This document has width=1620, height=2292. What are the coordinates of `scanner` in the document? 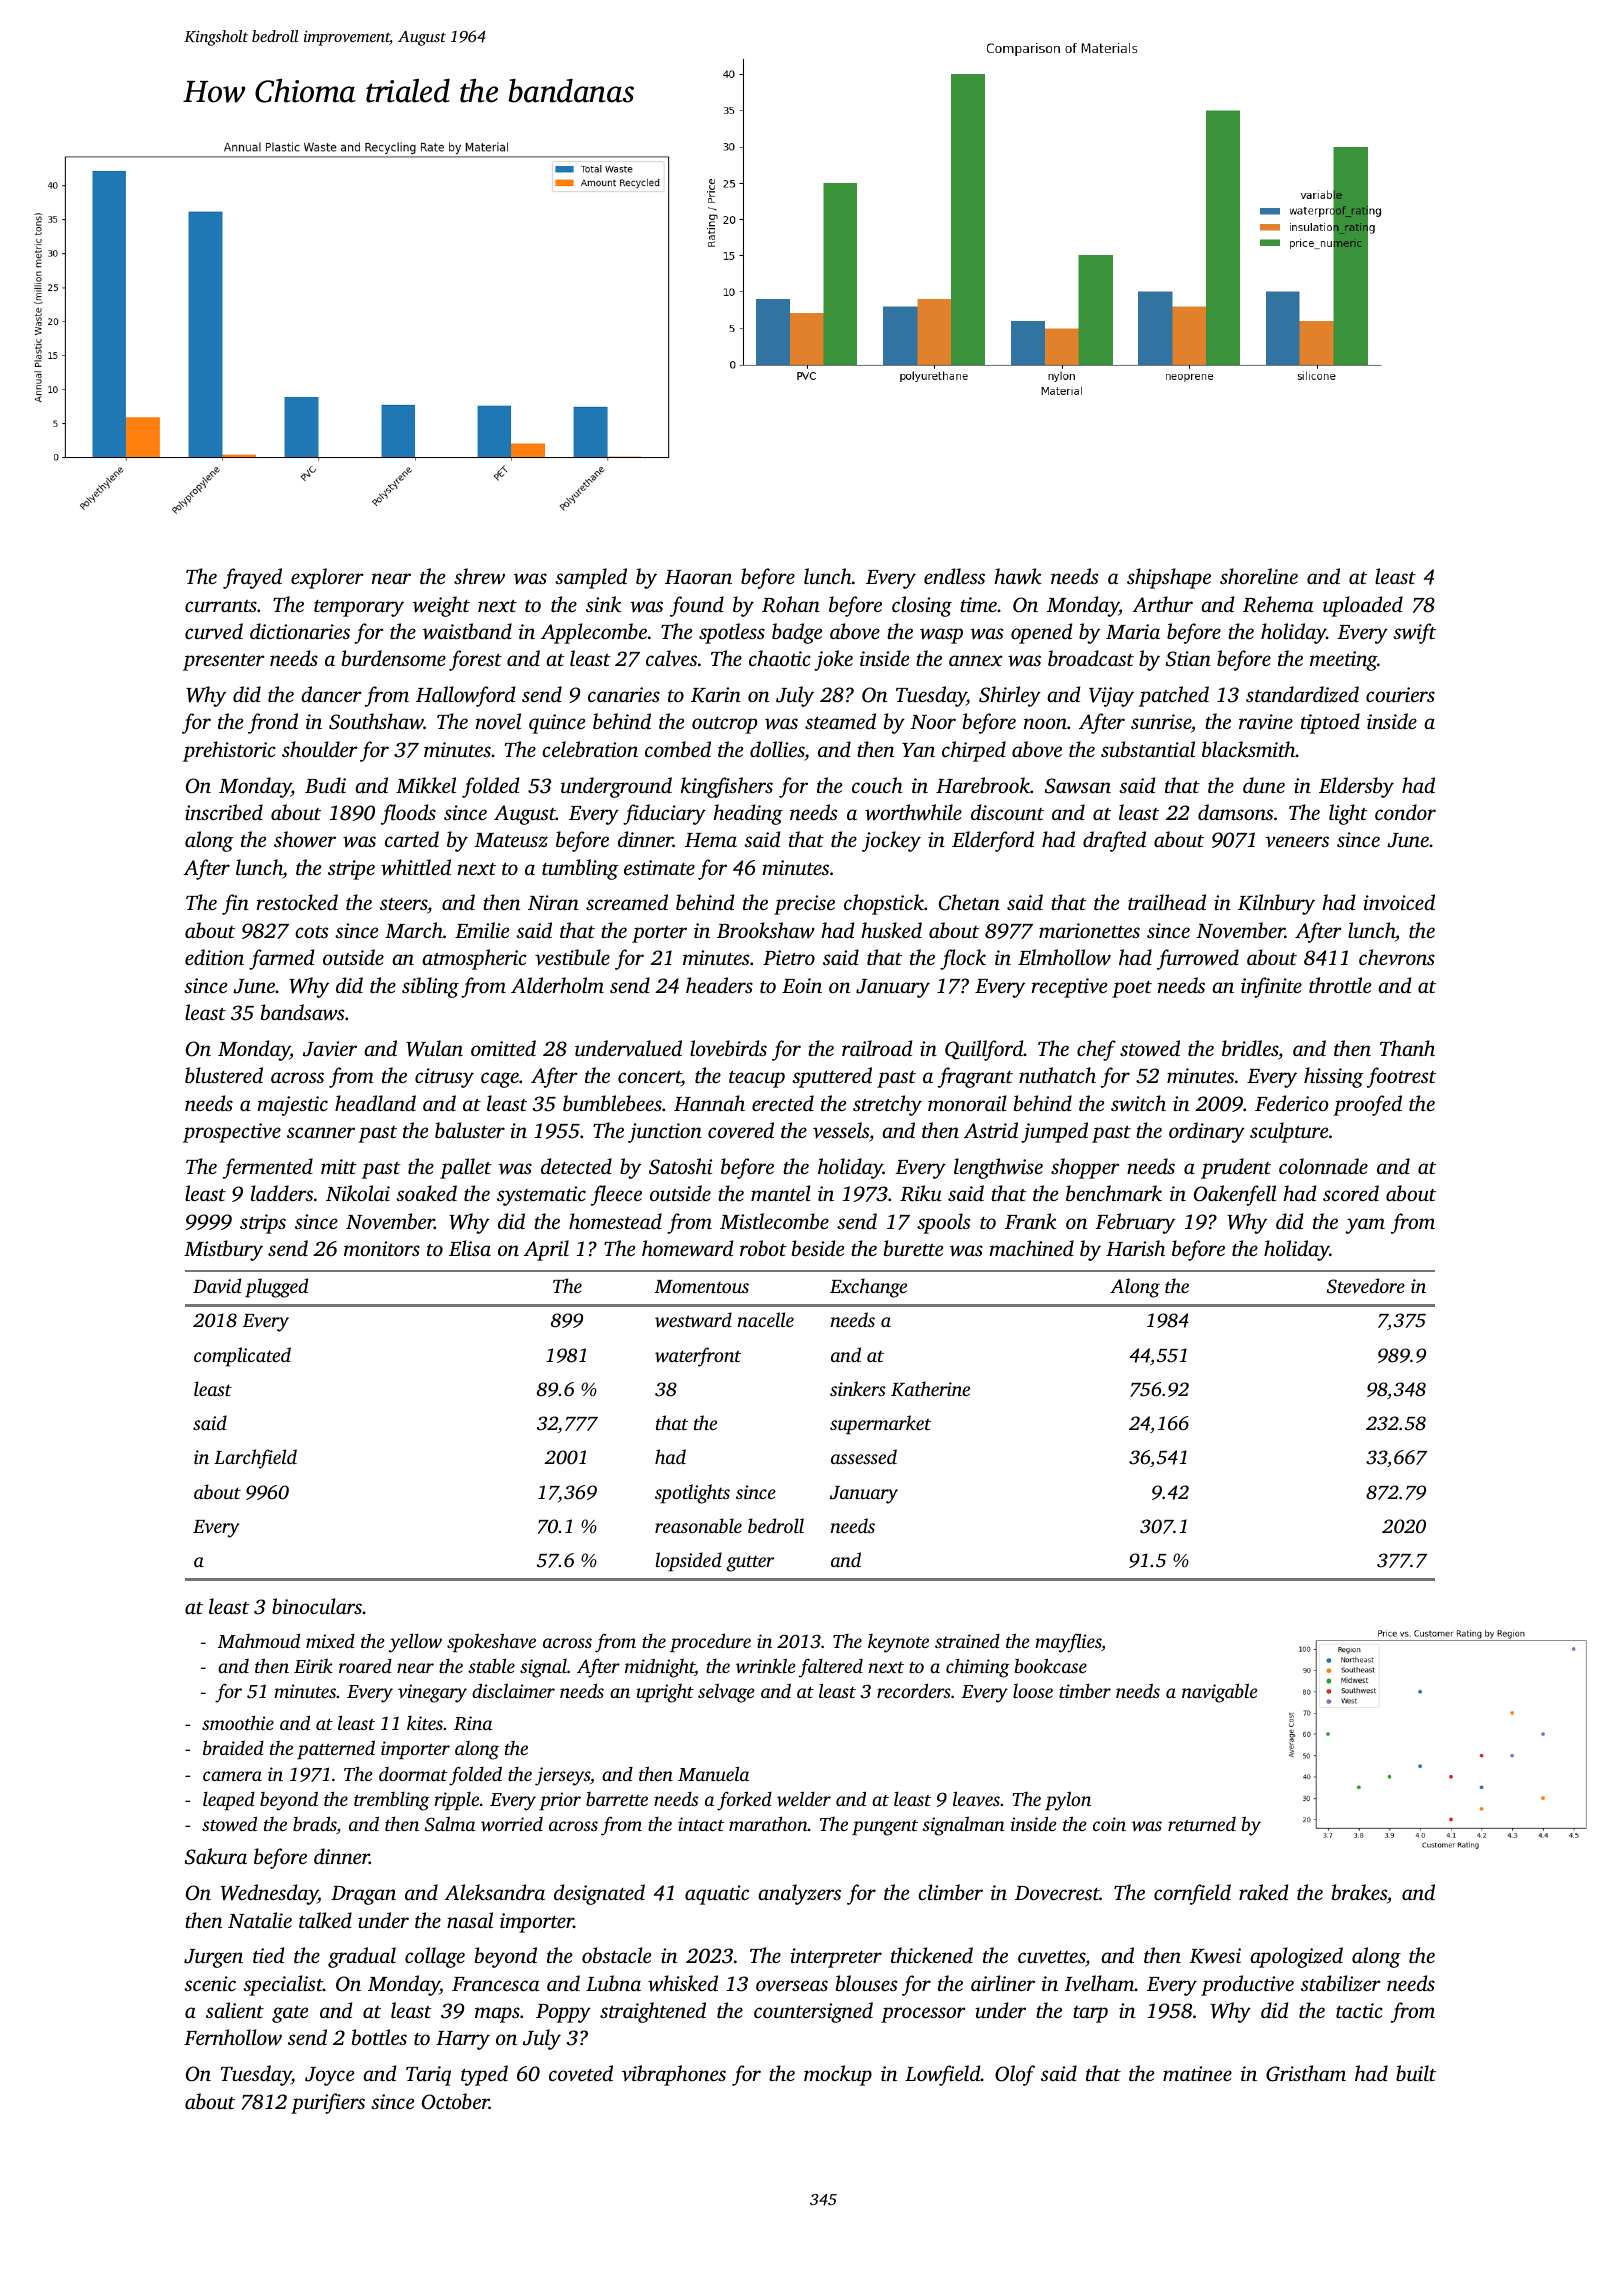 It's located at (321, 1132).
